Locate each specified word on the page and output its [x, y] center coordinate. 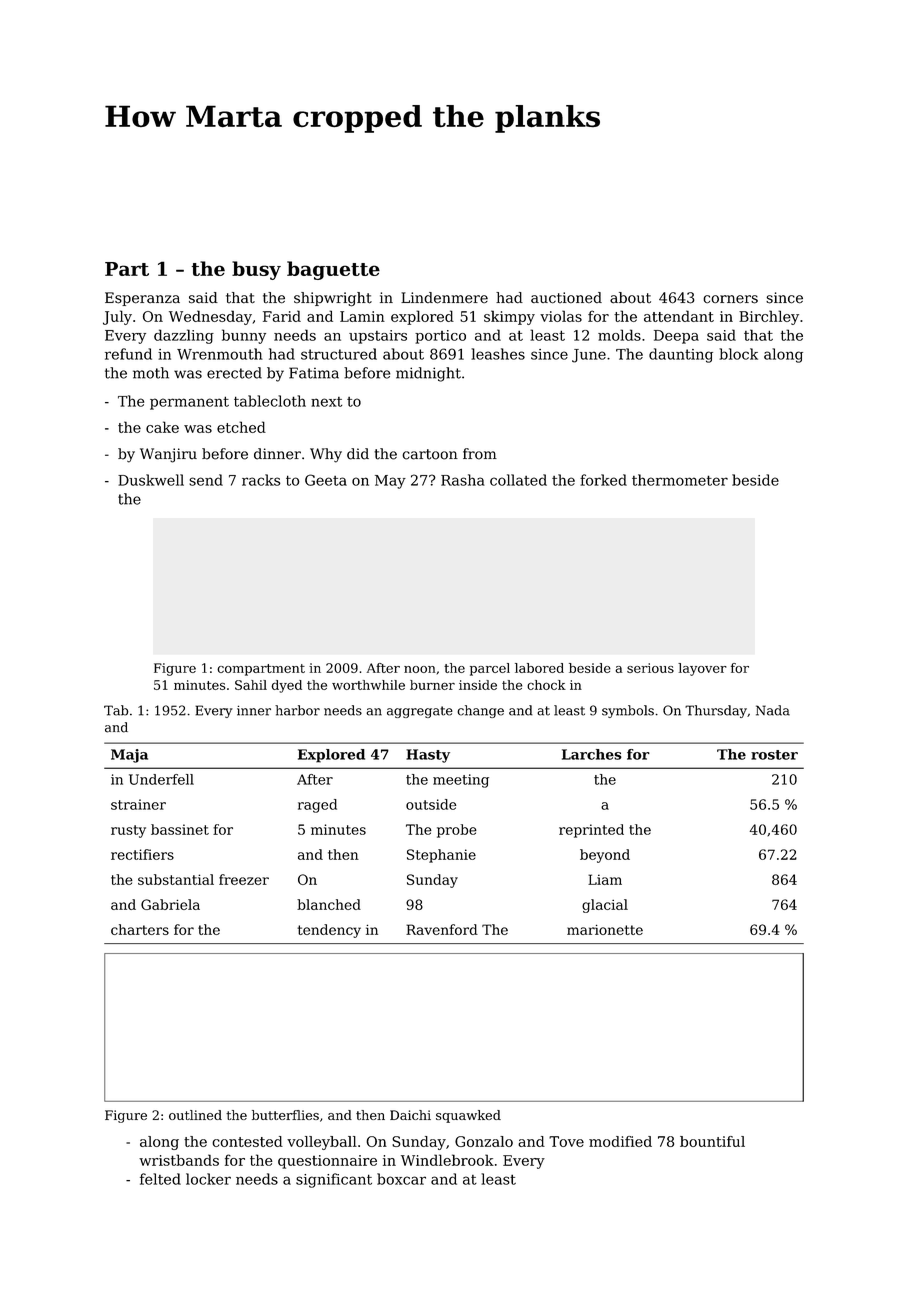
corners [730, 299]
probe [457, 831]
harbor [297, 710]
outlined [195, 1115]
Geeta [326, 480]
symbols [628, 711]
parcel [490, 669]
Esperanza [142, 299]
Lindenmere [444, 298]
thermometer [680, 480]
